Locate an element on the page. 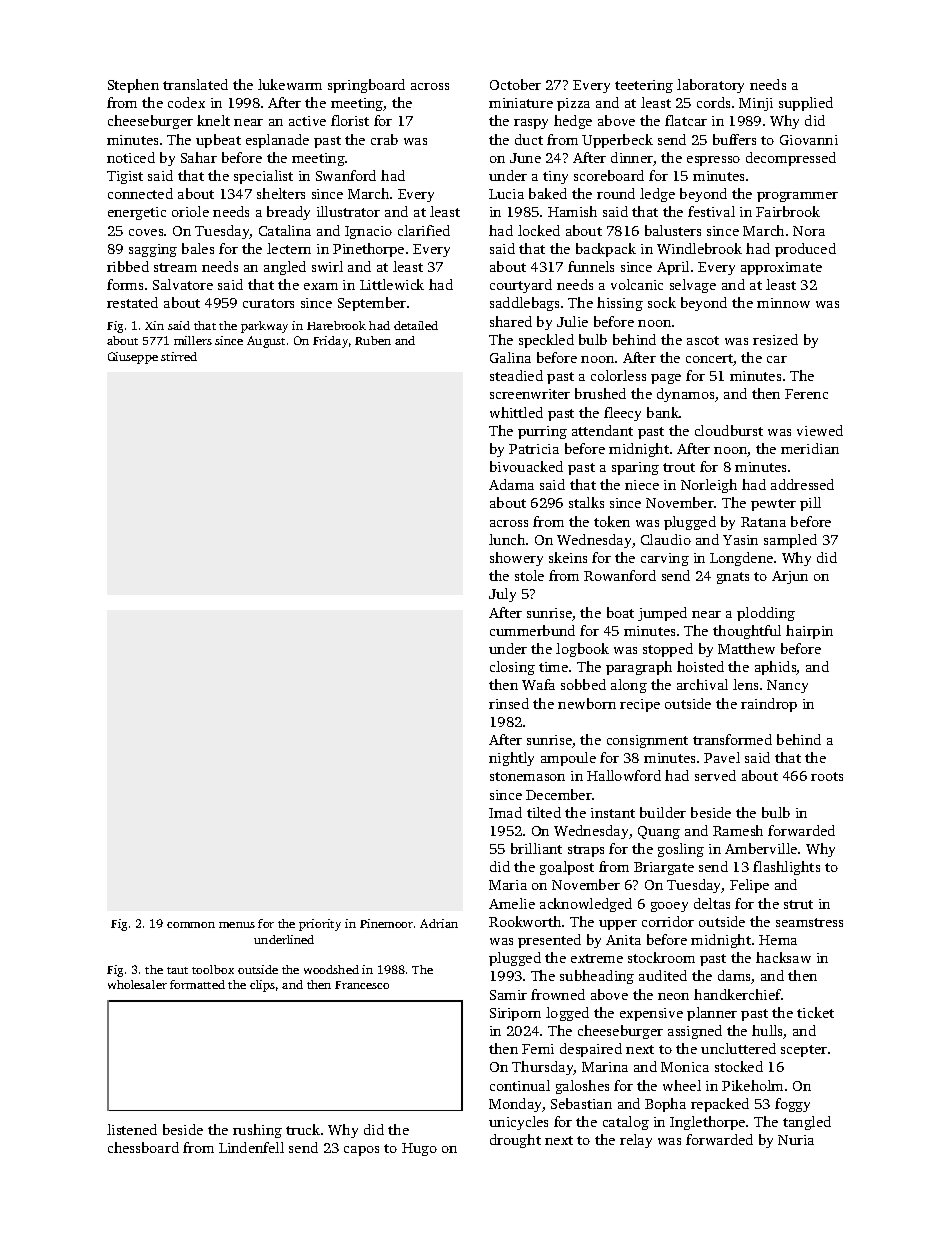 The height and width of the page is (1233, 952). Felipe is located at coordinates (749, 886).
